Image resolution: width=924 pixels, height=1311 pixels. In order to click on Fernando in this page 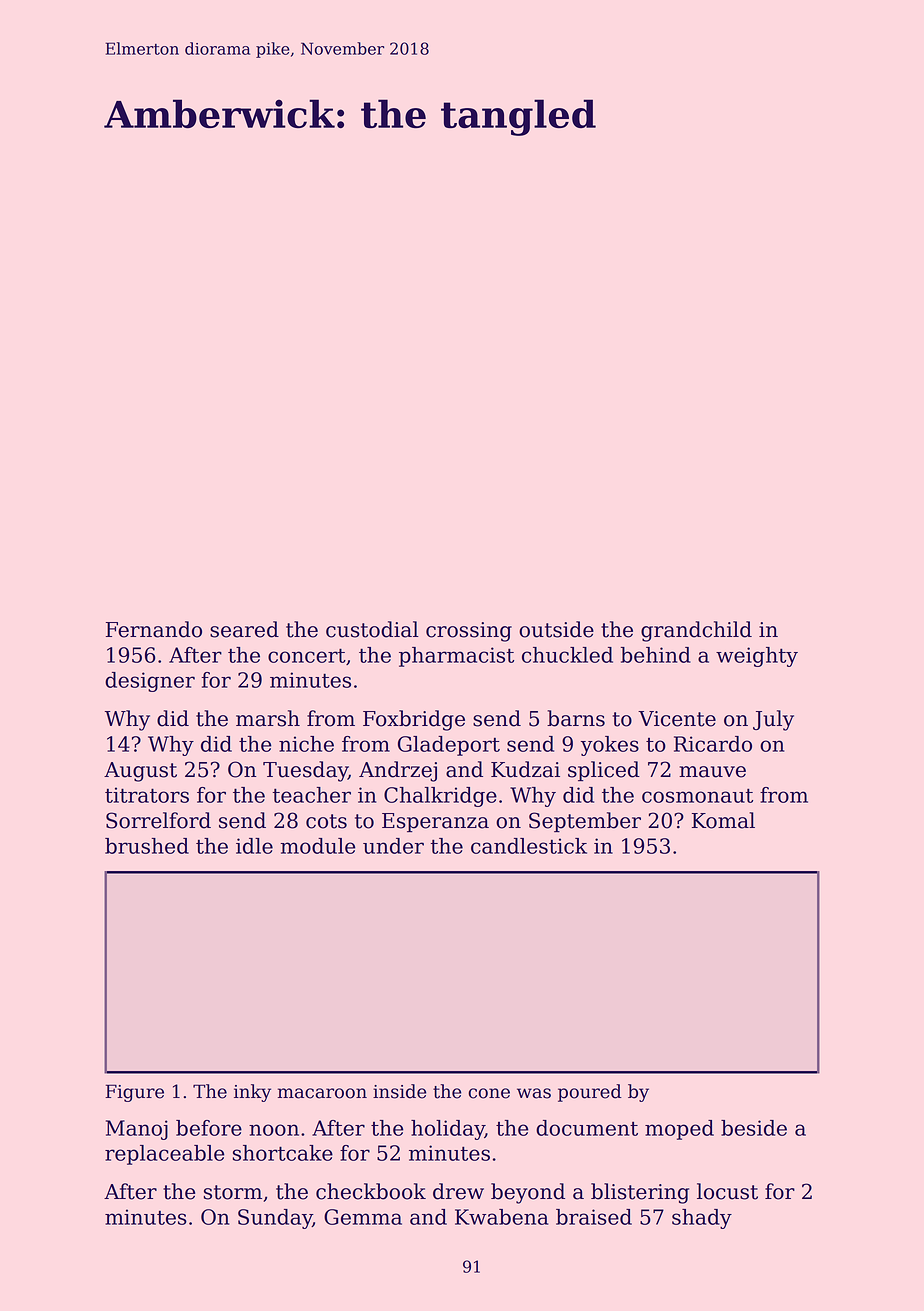, I will do `click(154, 629)`.
